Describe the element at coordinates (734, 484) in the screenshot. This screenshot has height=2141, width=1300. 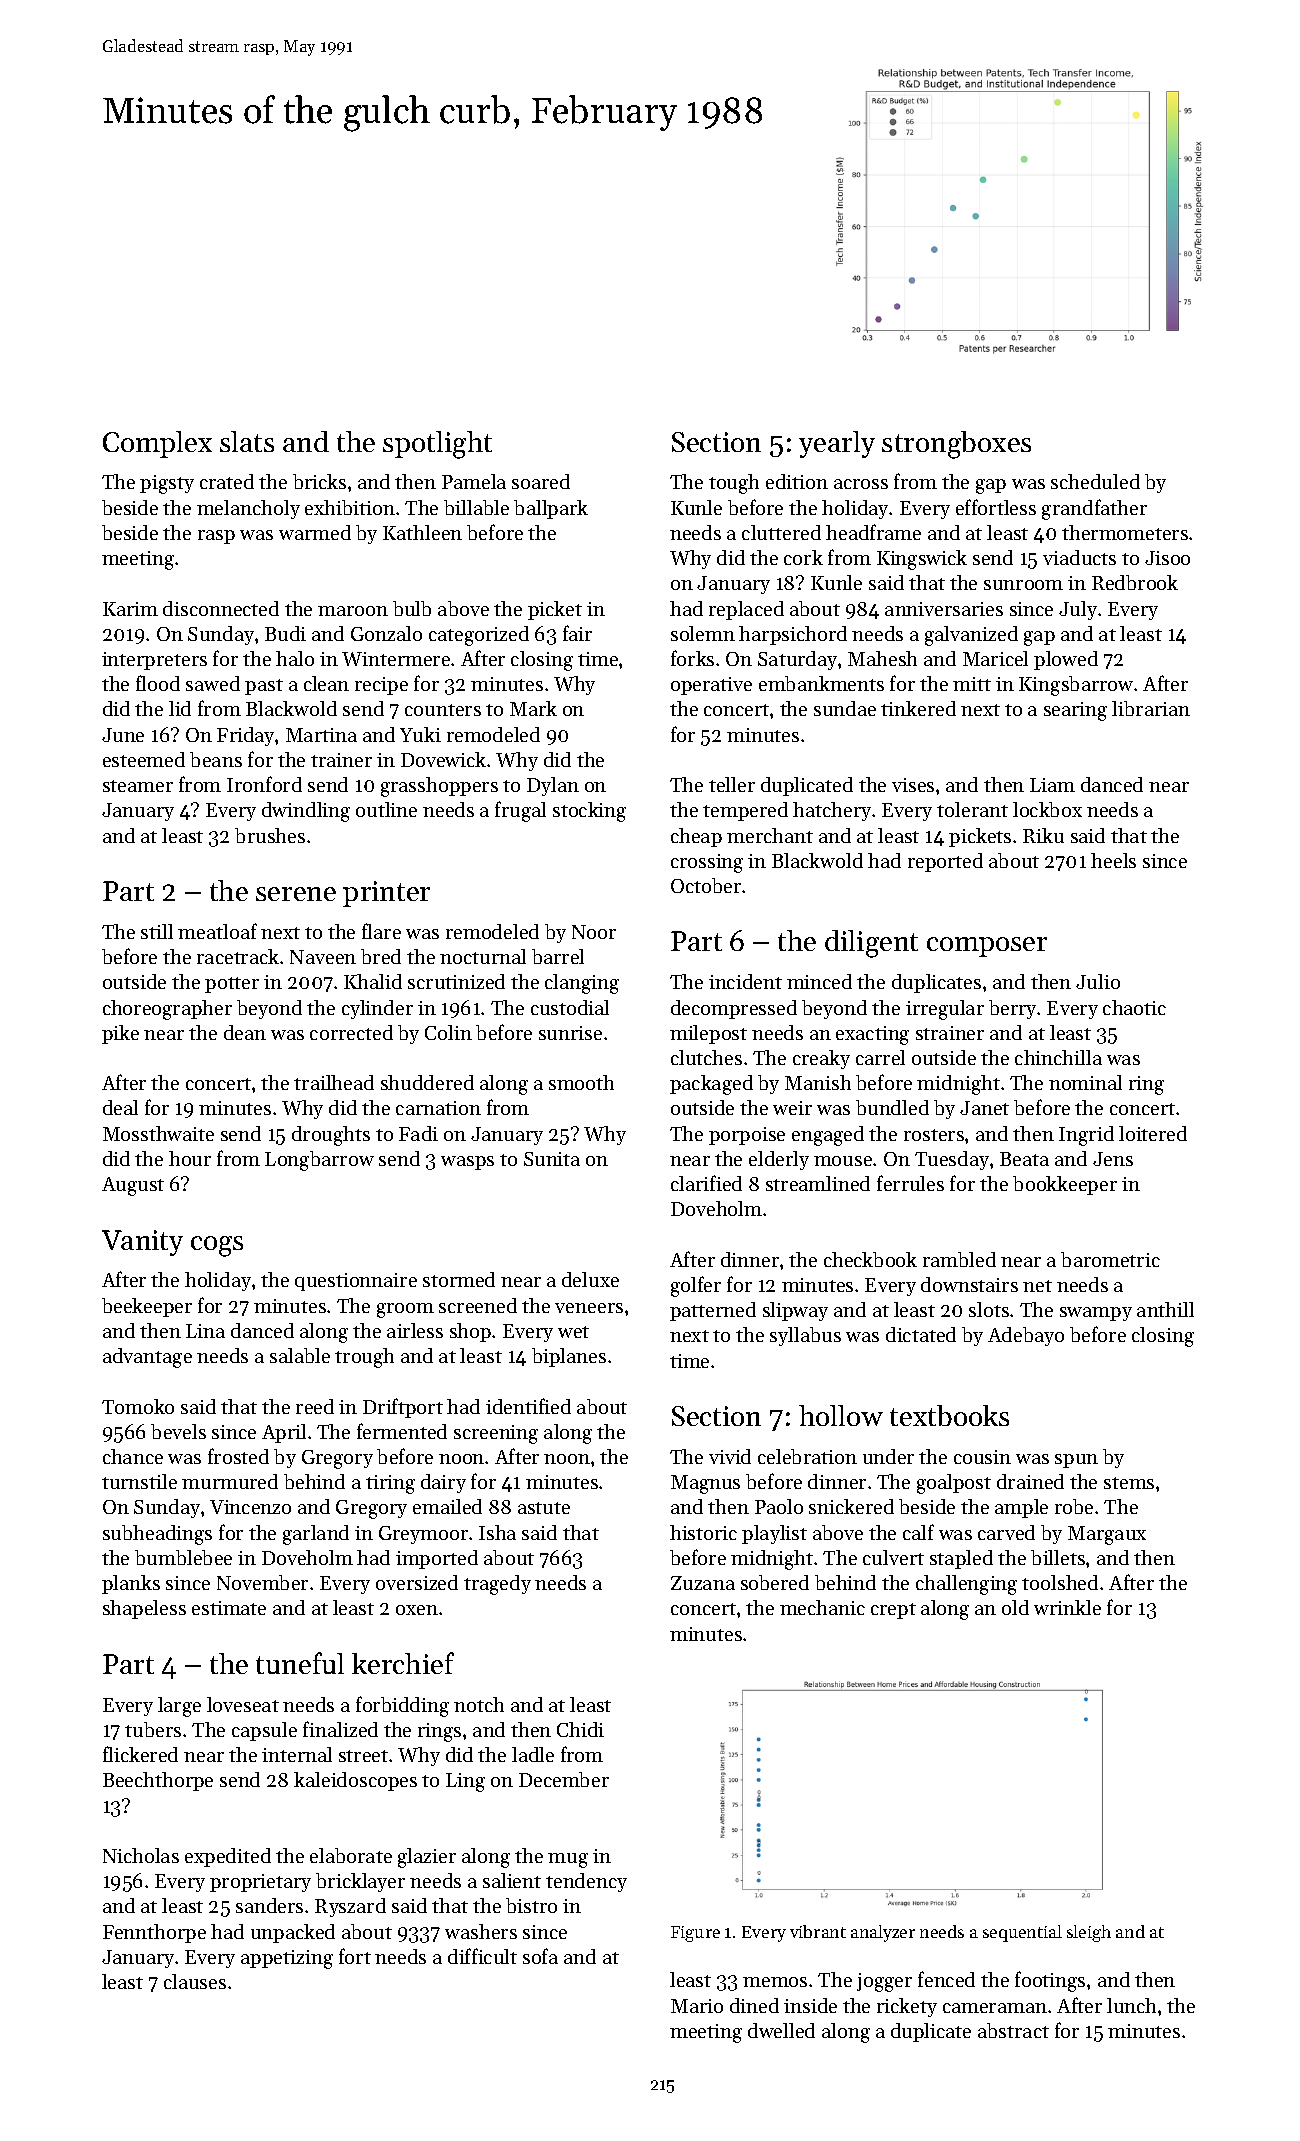
I see `tough` at that location.
